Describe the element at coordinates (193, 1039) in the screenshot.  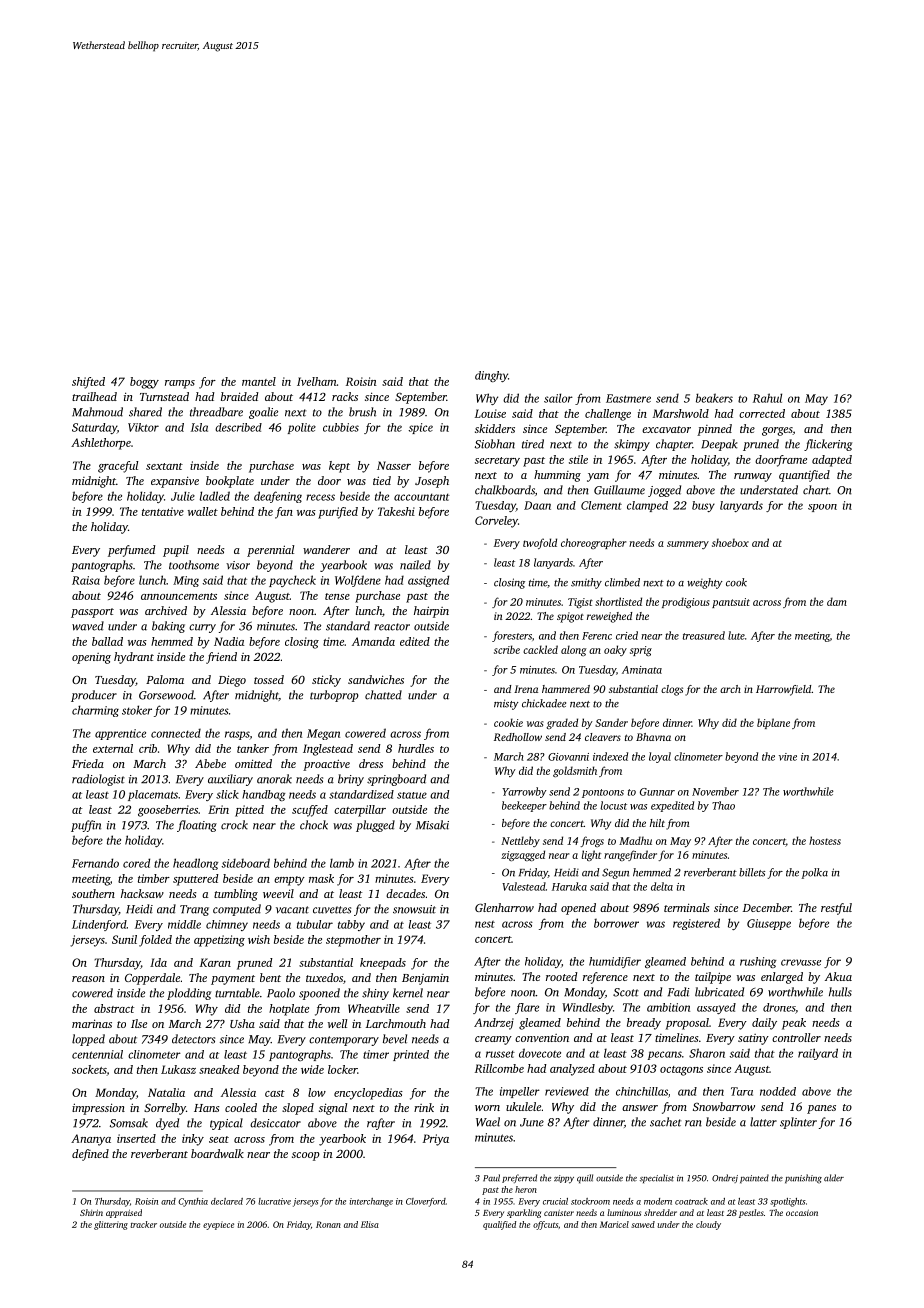
I see `detectors` at that location.
